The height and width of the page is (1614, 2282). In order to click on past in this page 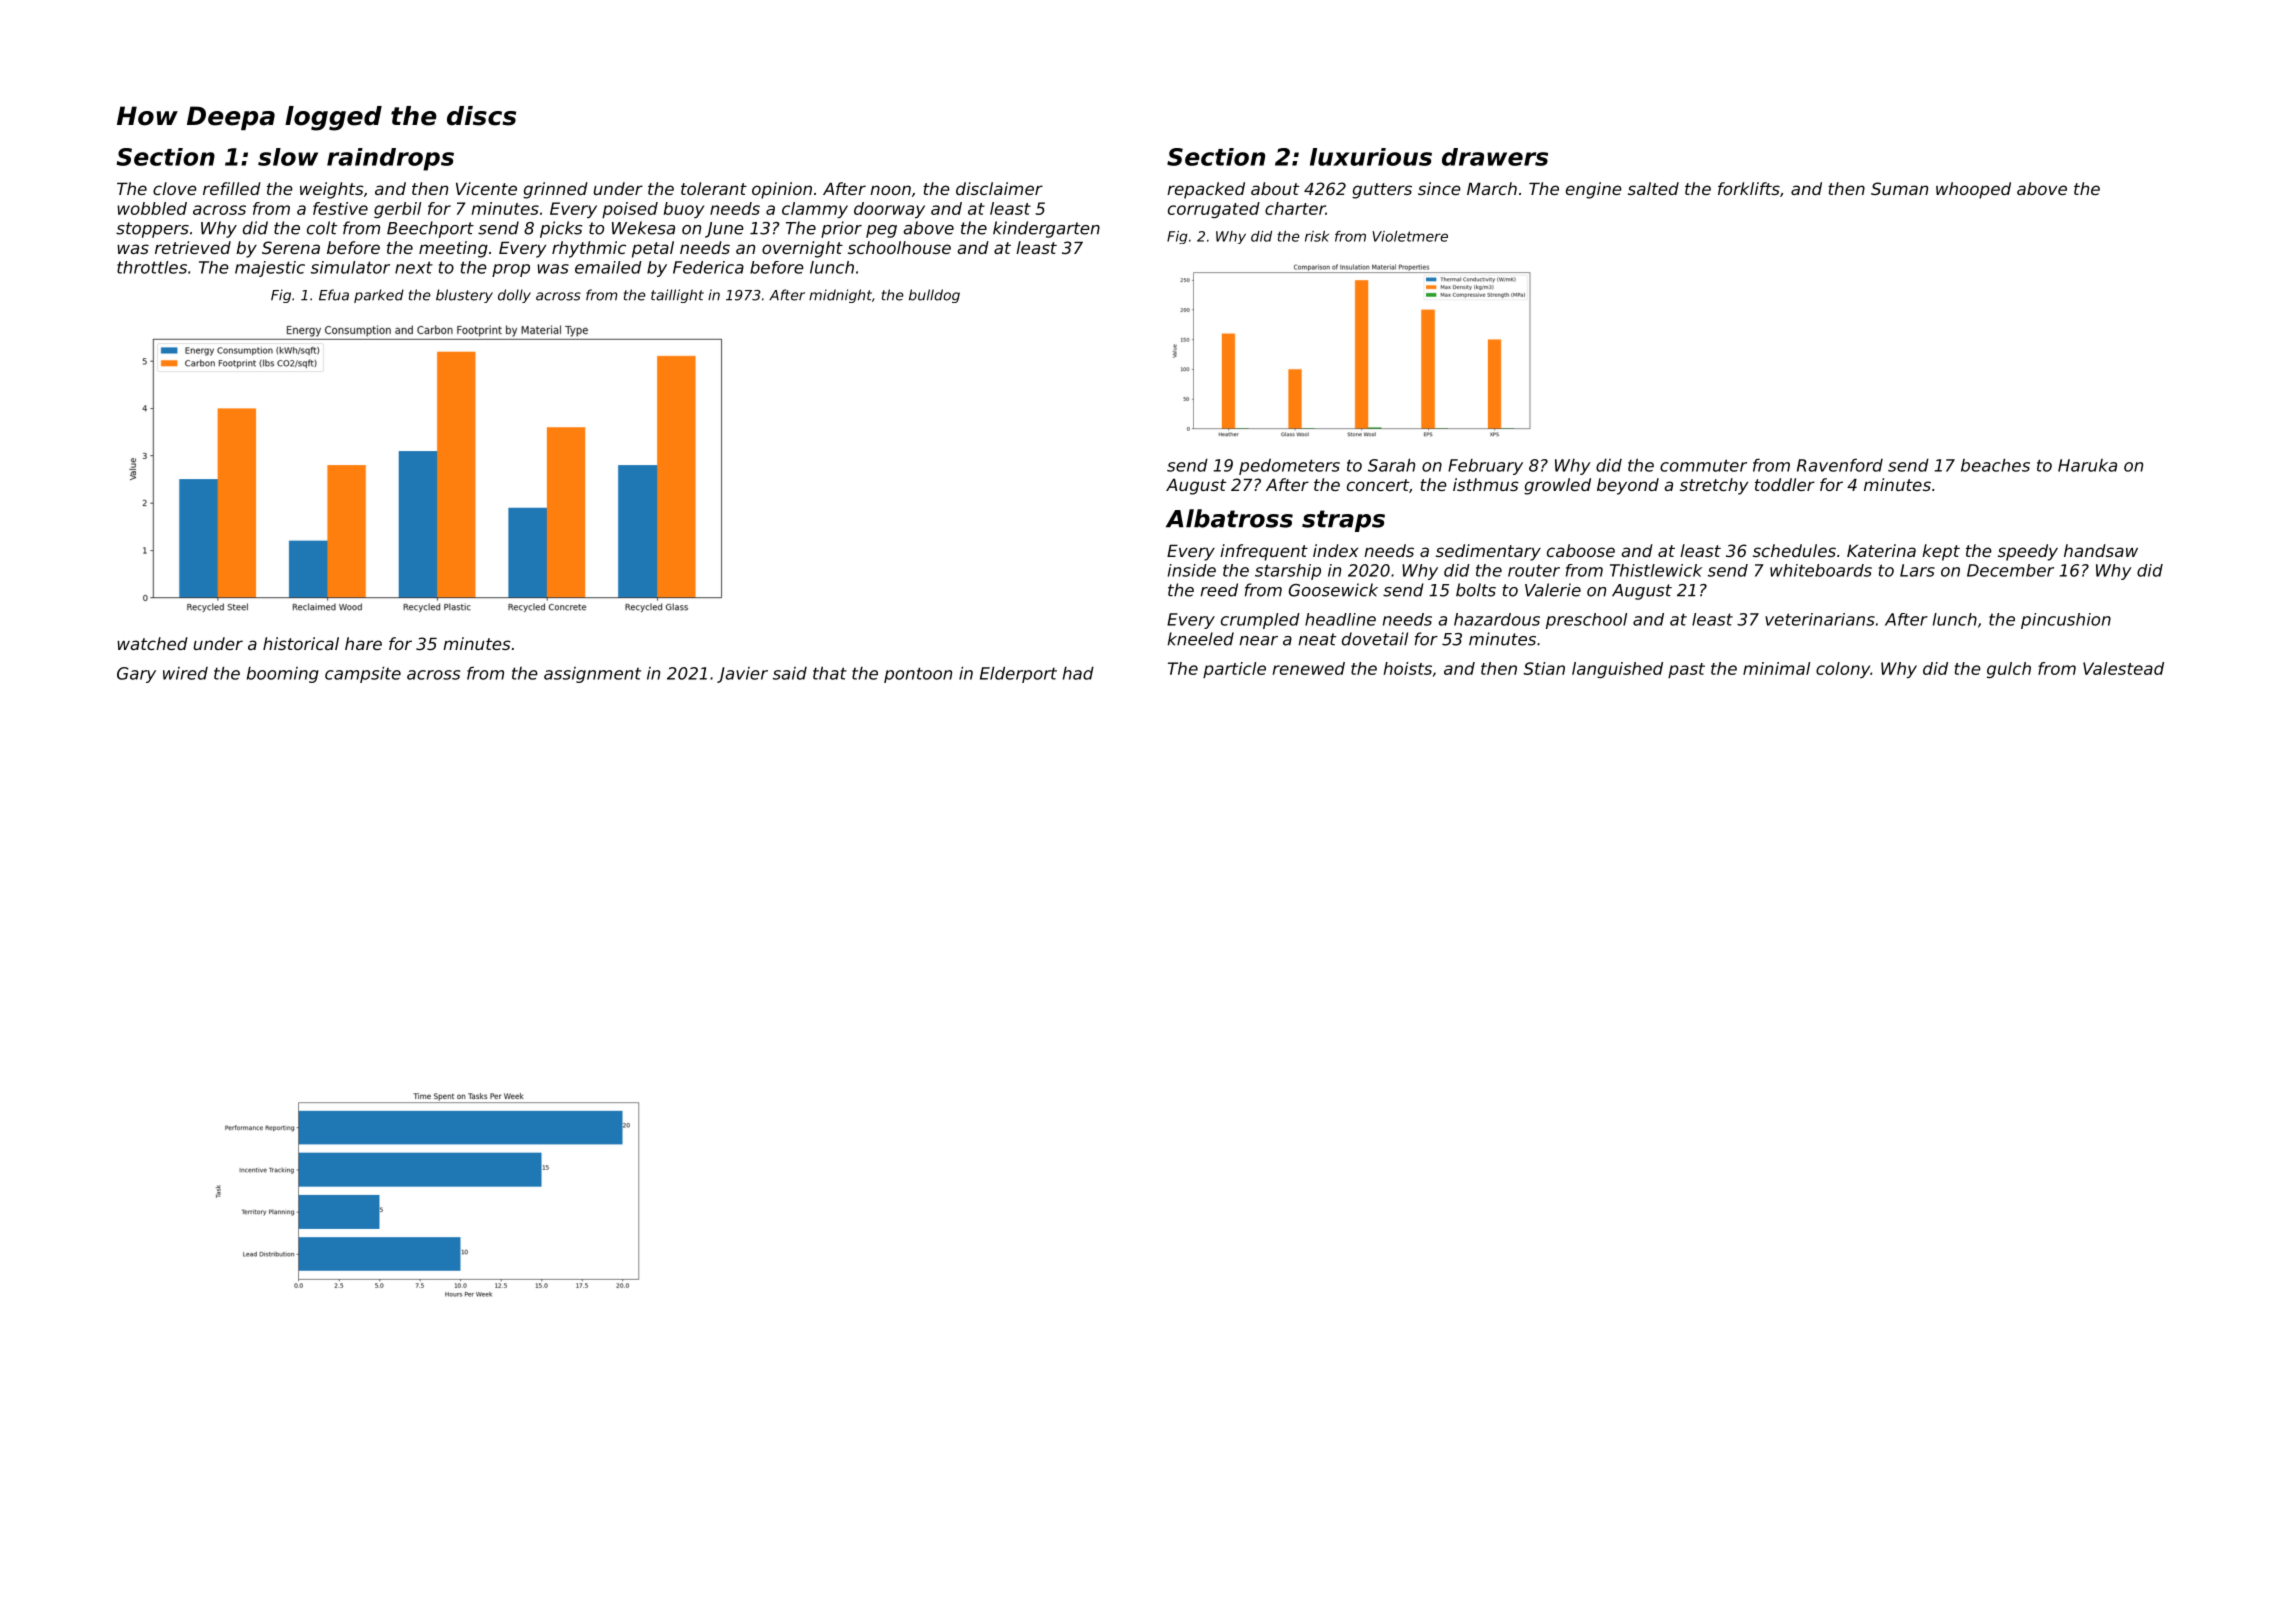, I will do `click(1686, 670)`.
